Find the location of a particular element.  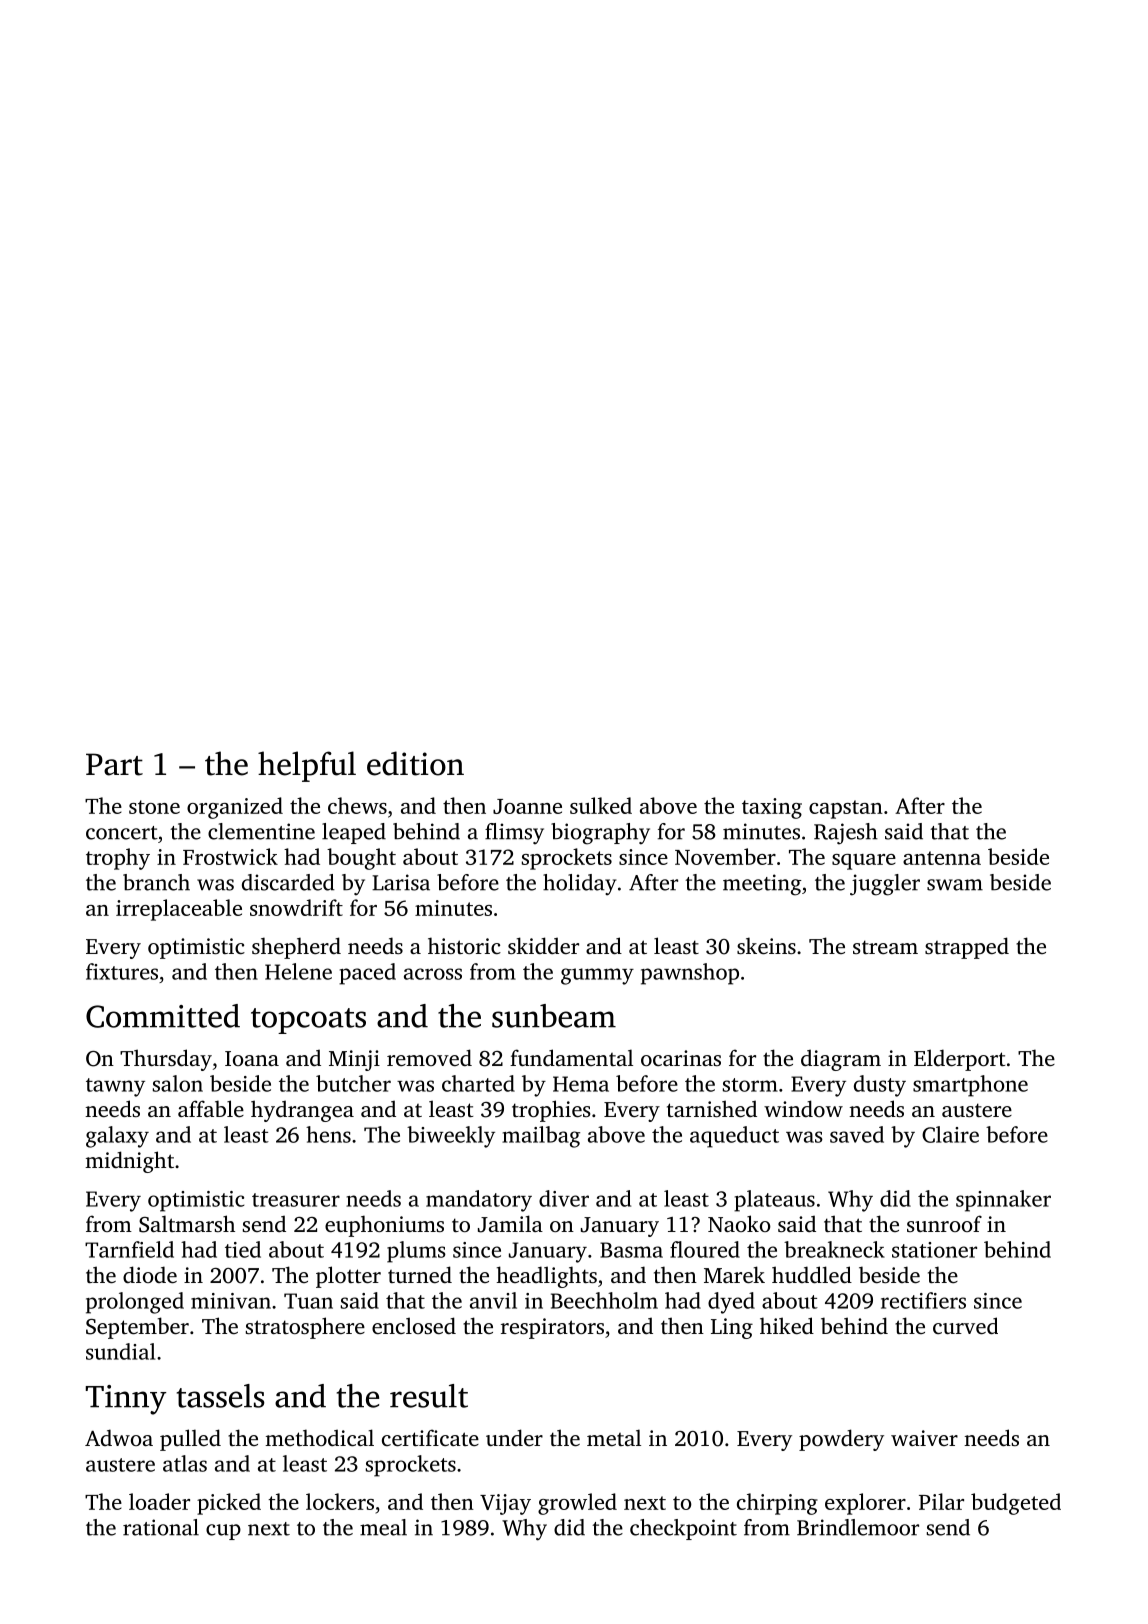

under is located at coordinates (514, 1437).
